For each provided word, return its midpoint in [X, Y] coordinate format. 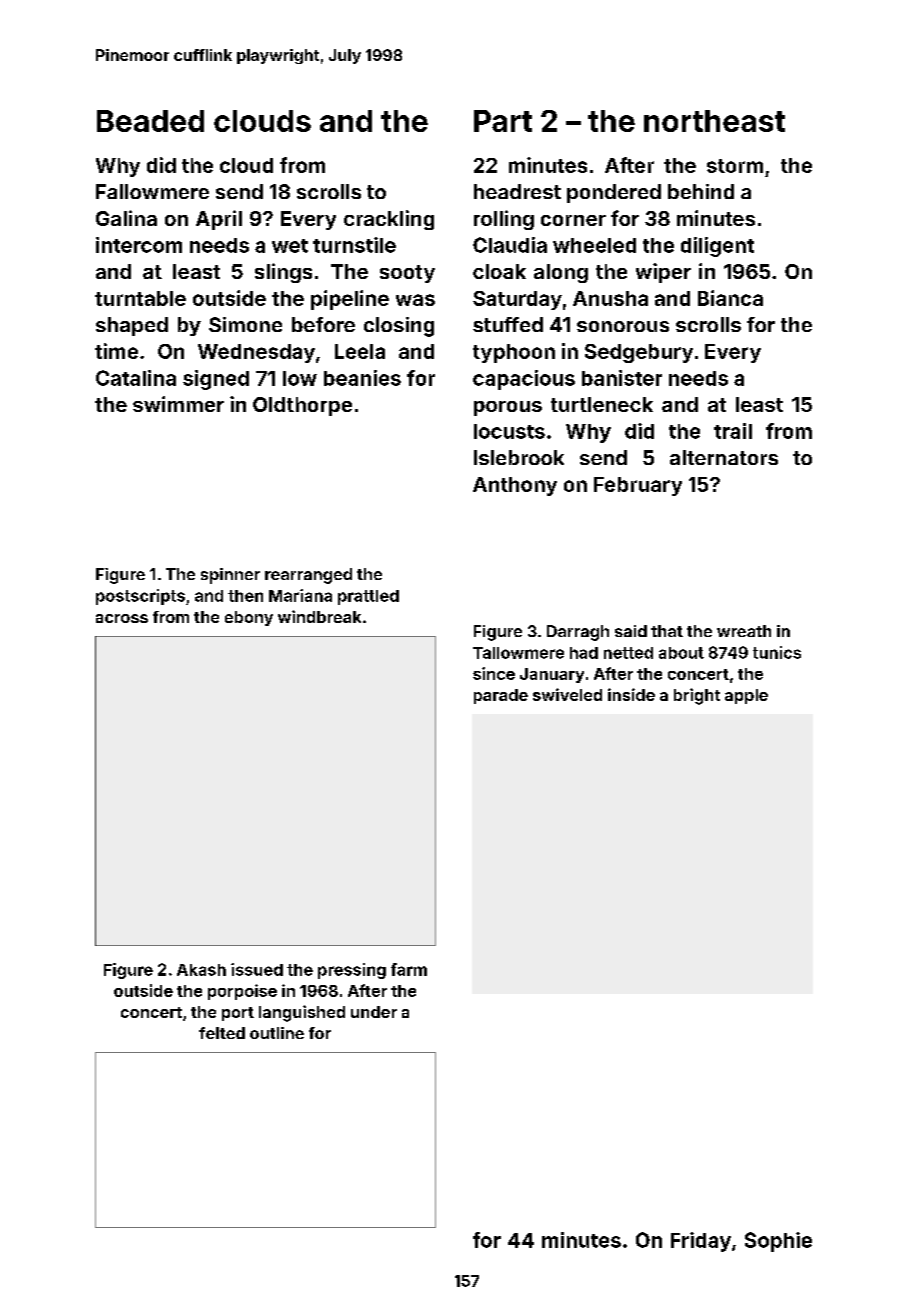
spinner [230, 576]
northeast [714, 121]
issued [257, 969]
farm [409, 969]
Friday [701, 1242]
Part [503, 121]
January [552, 675]
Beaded [150, 121]
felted [222, 1033]
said [631, 631]
